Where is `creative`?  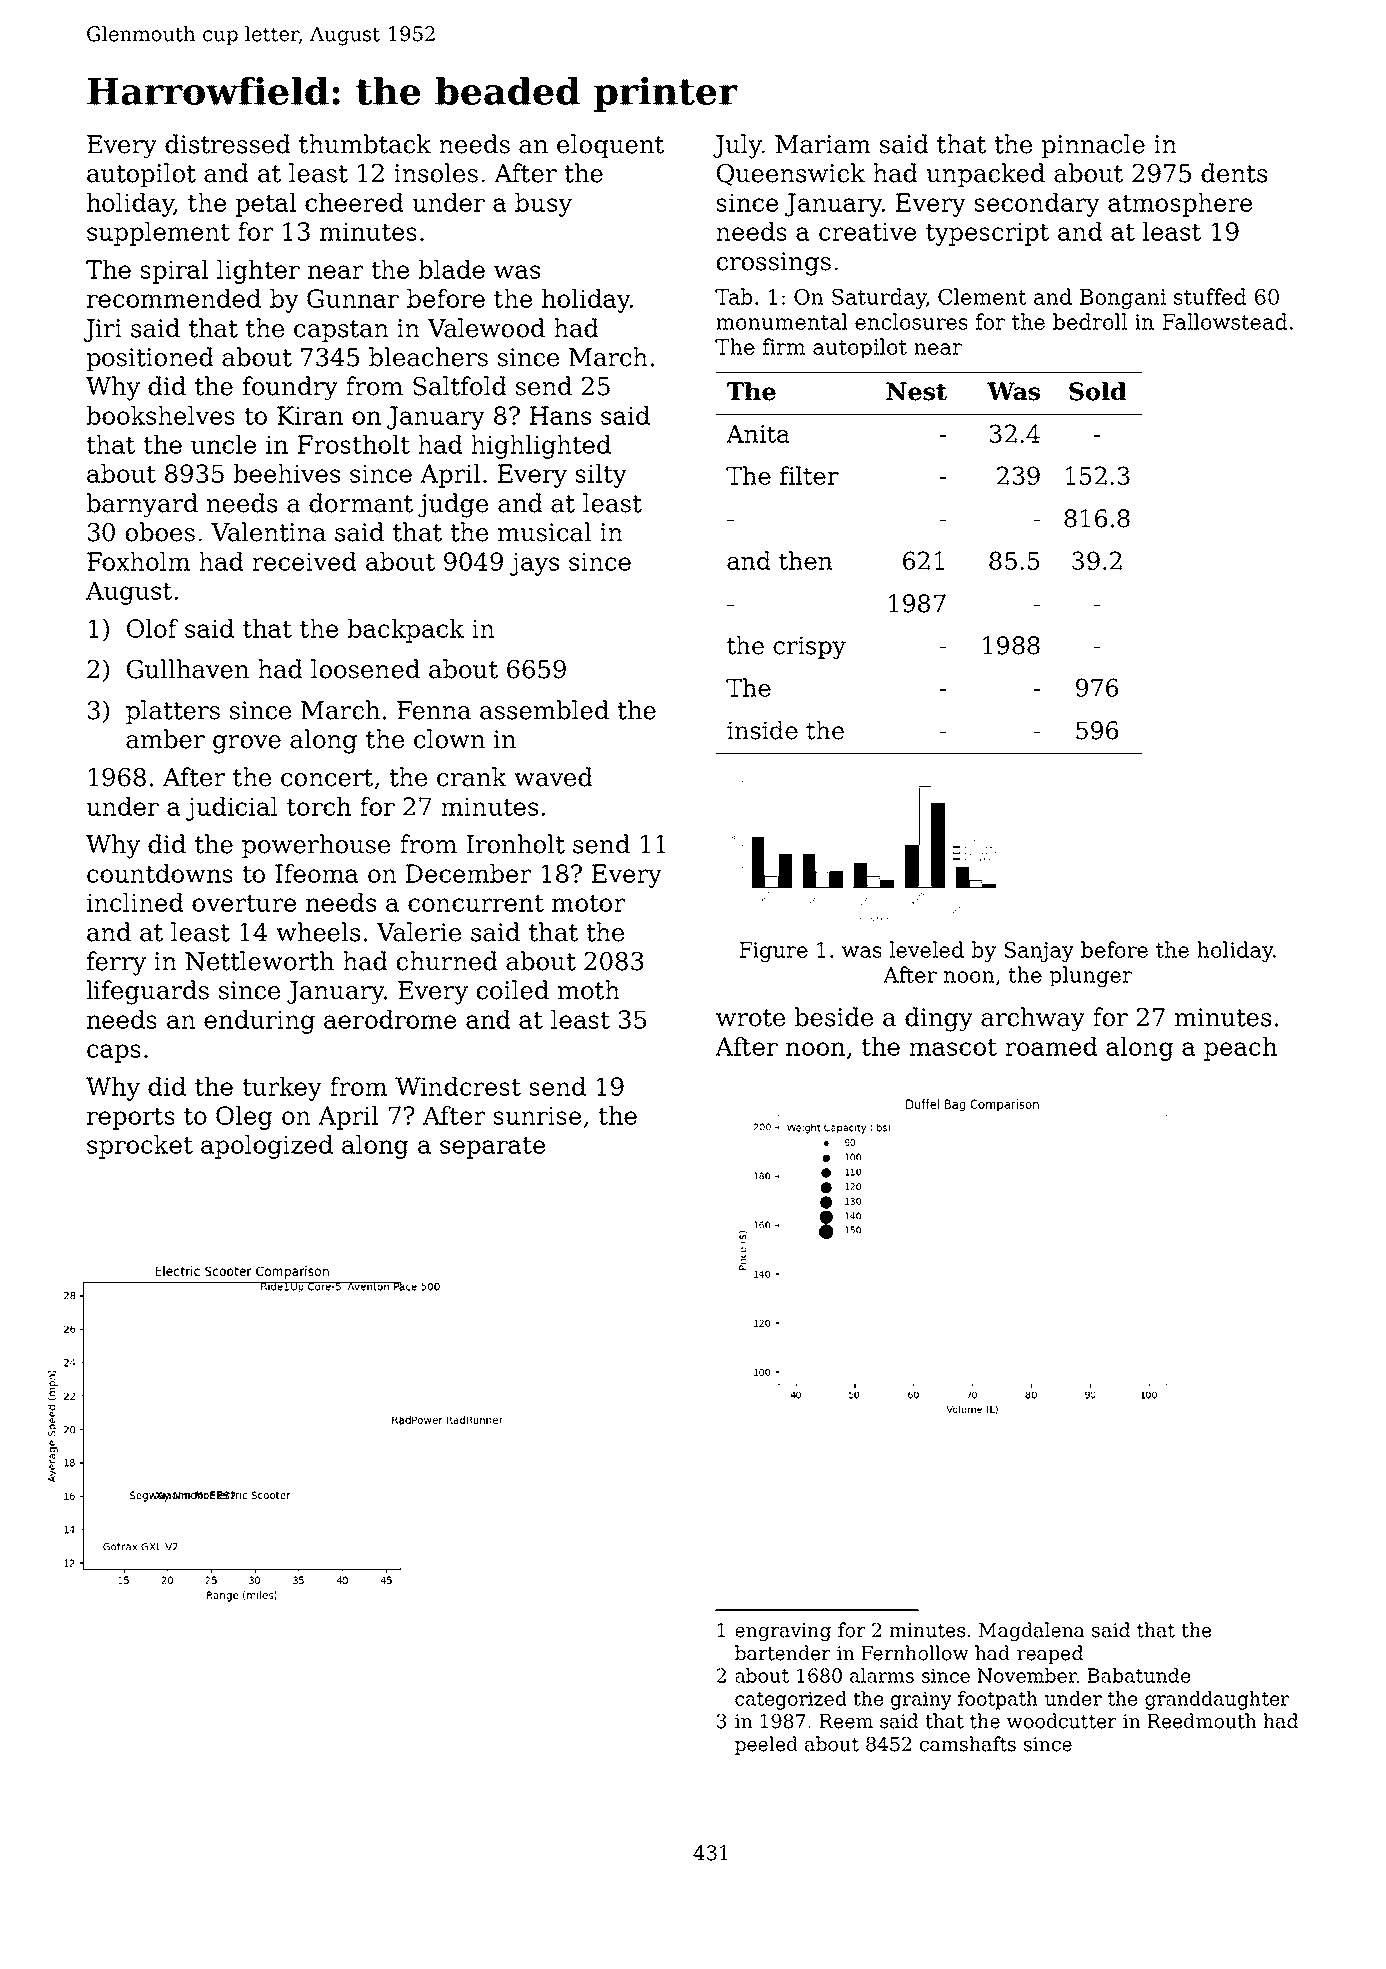 creative is located at coordinates (867, 231).
